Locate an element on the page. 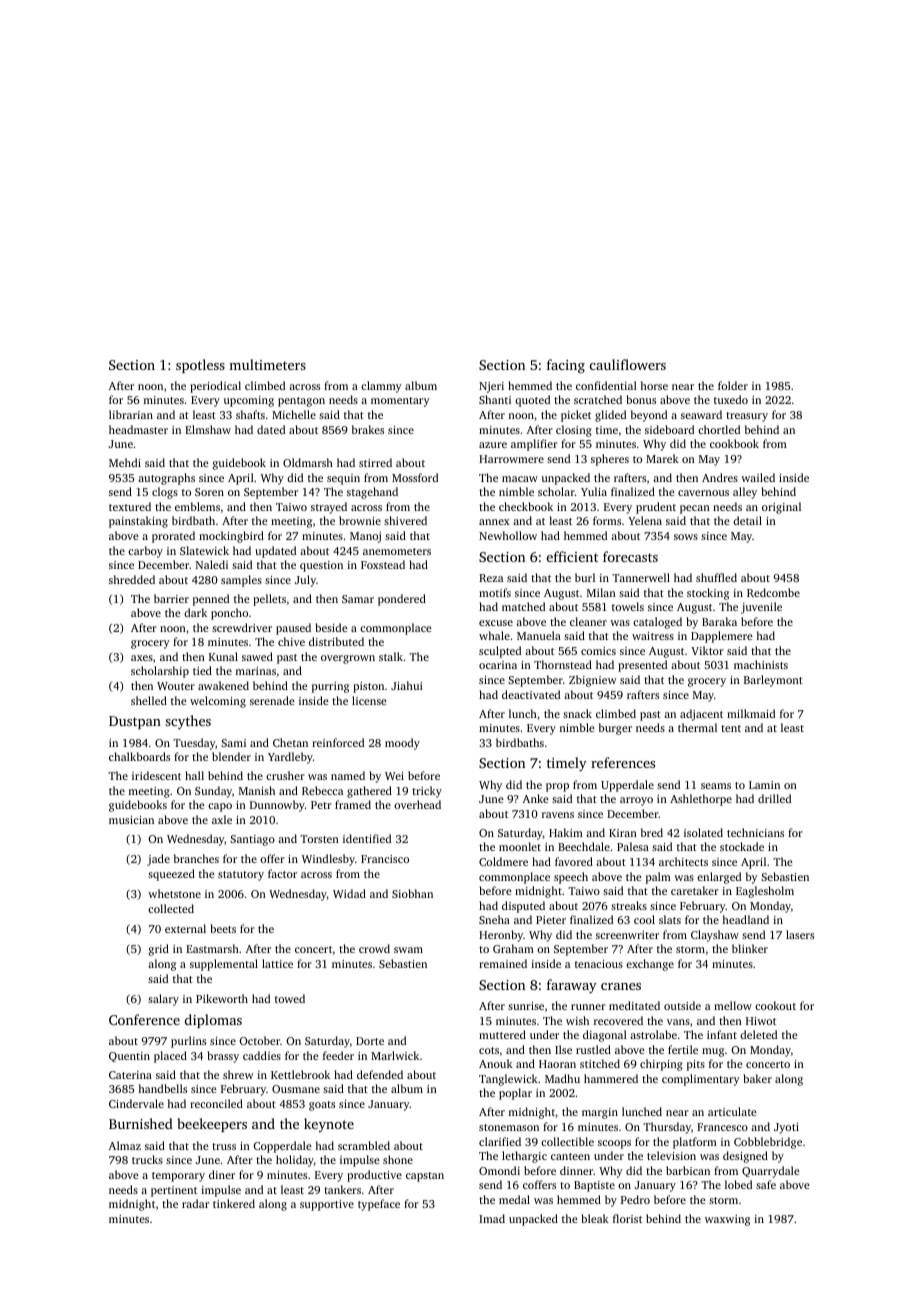 This image has width=924, height=1308. momentary is located at coordinates (400, 402).
